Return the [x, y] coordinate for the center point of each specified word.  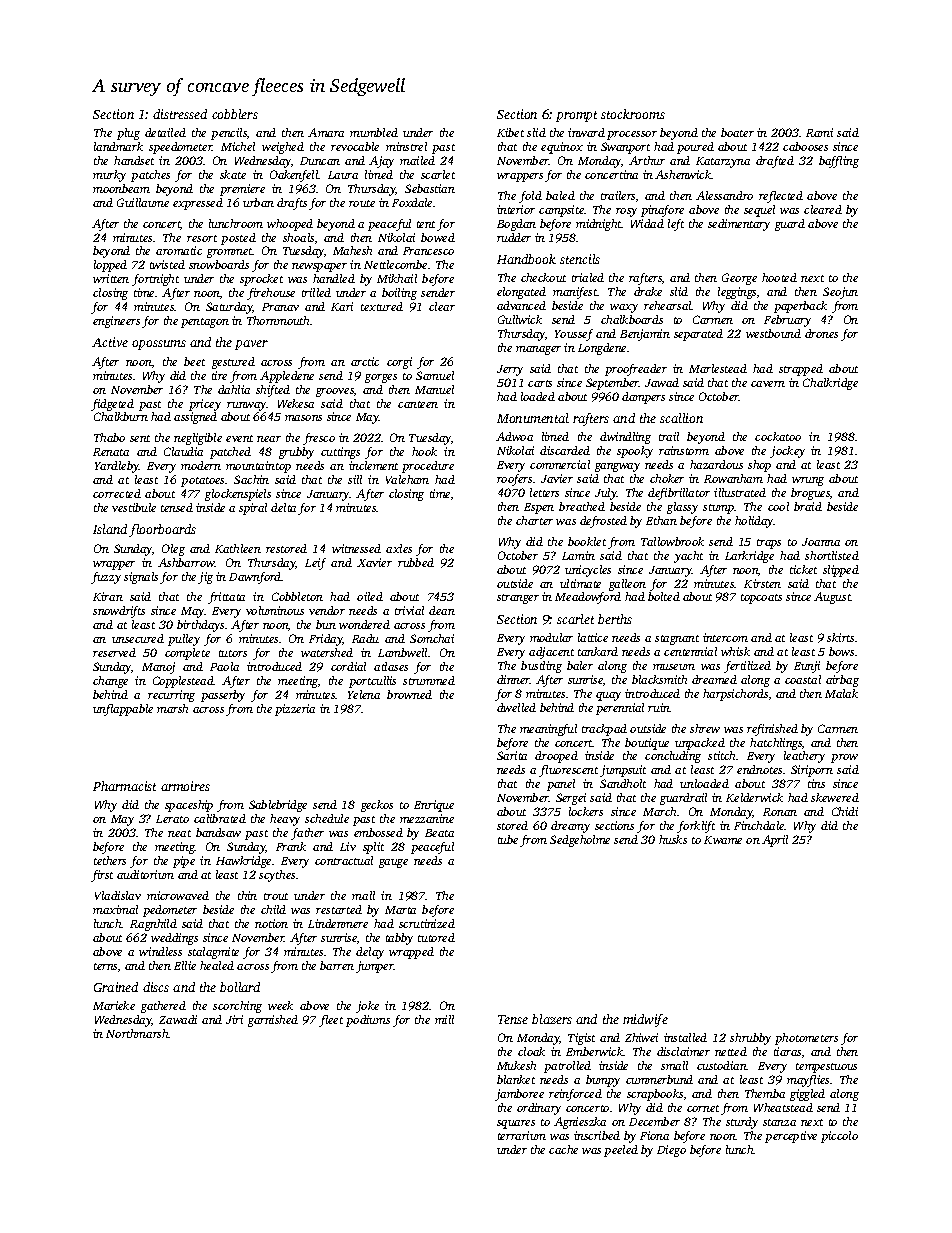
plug [128, 134]
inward [586, 132]
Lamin [578, 555]
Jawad [662, 382]
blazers [552, 1019]
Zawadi [178, 1019]
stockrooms [633, 114]
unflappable [123, 710]
